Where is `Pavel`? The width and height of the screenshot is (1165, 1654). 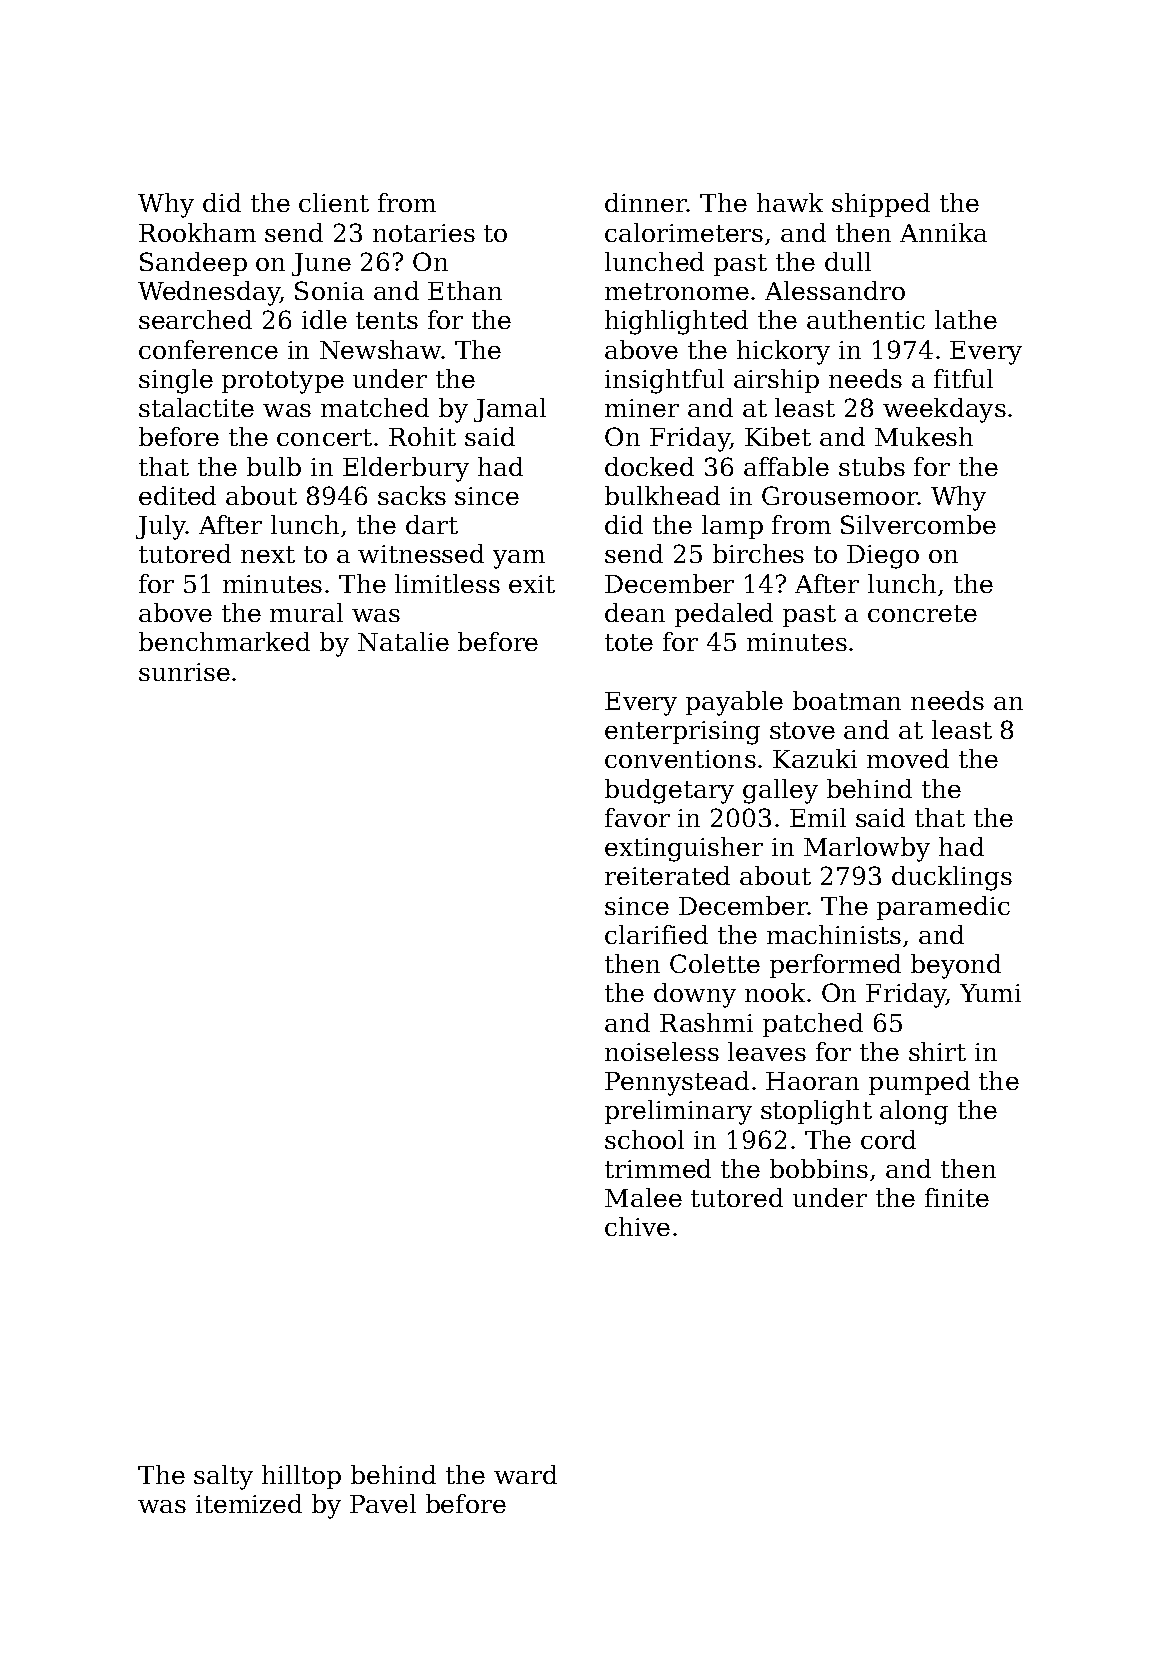
Pavel is located at coordinates (383, 1503).
